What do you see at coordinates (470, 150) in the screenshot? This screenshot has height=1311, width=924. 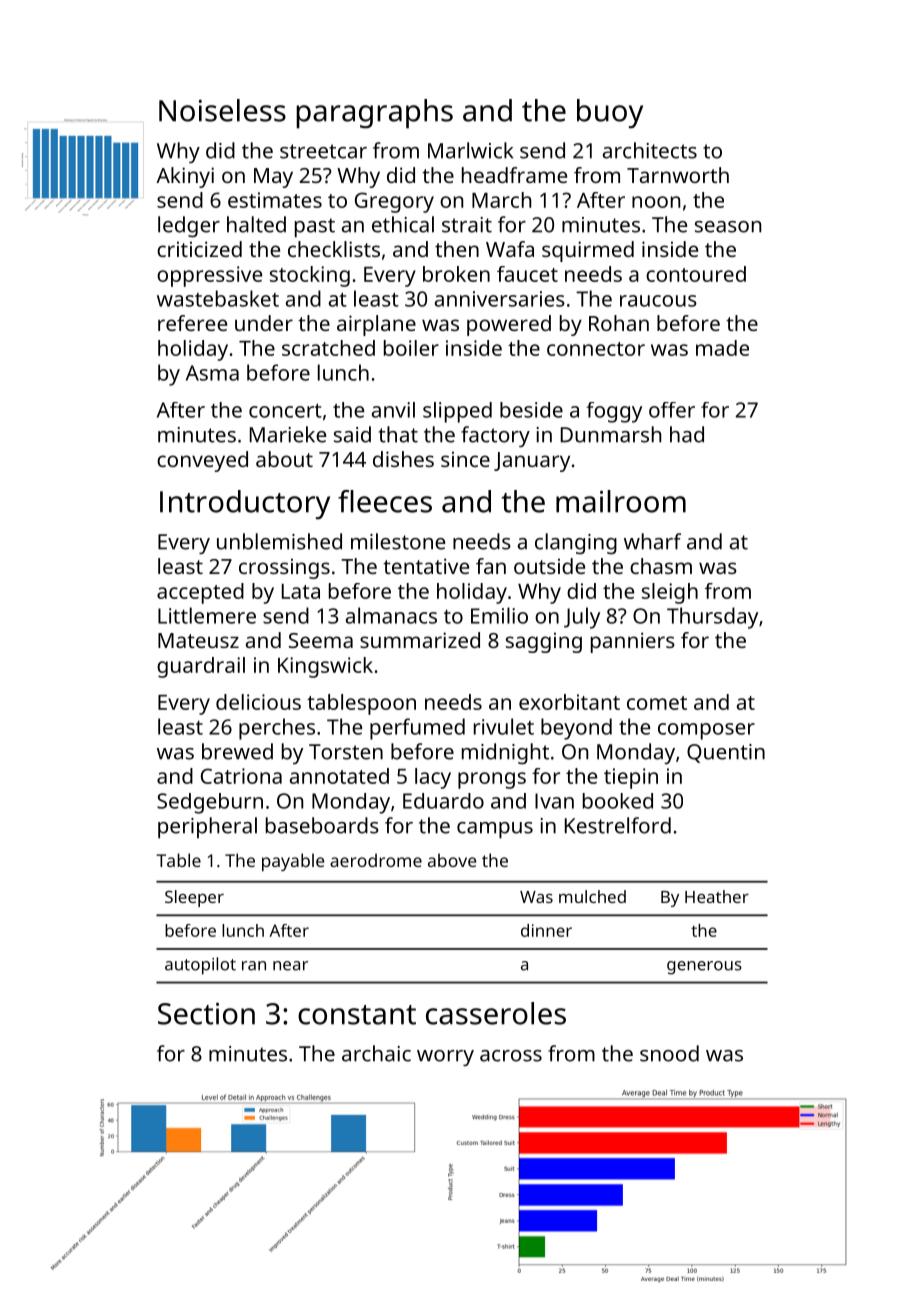 I see `Marlwick` at bounding box center [470, 150].
